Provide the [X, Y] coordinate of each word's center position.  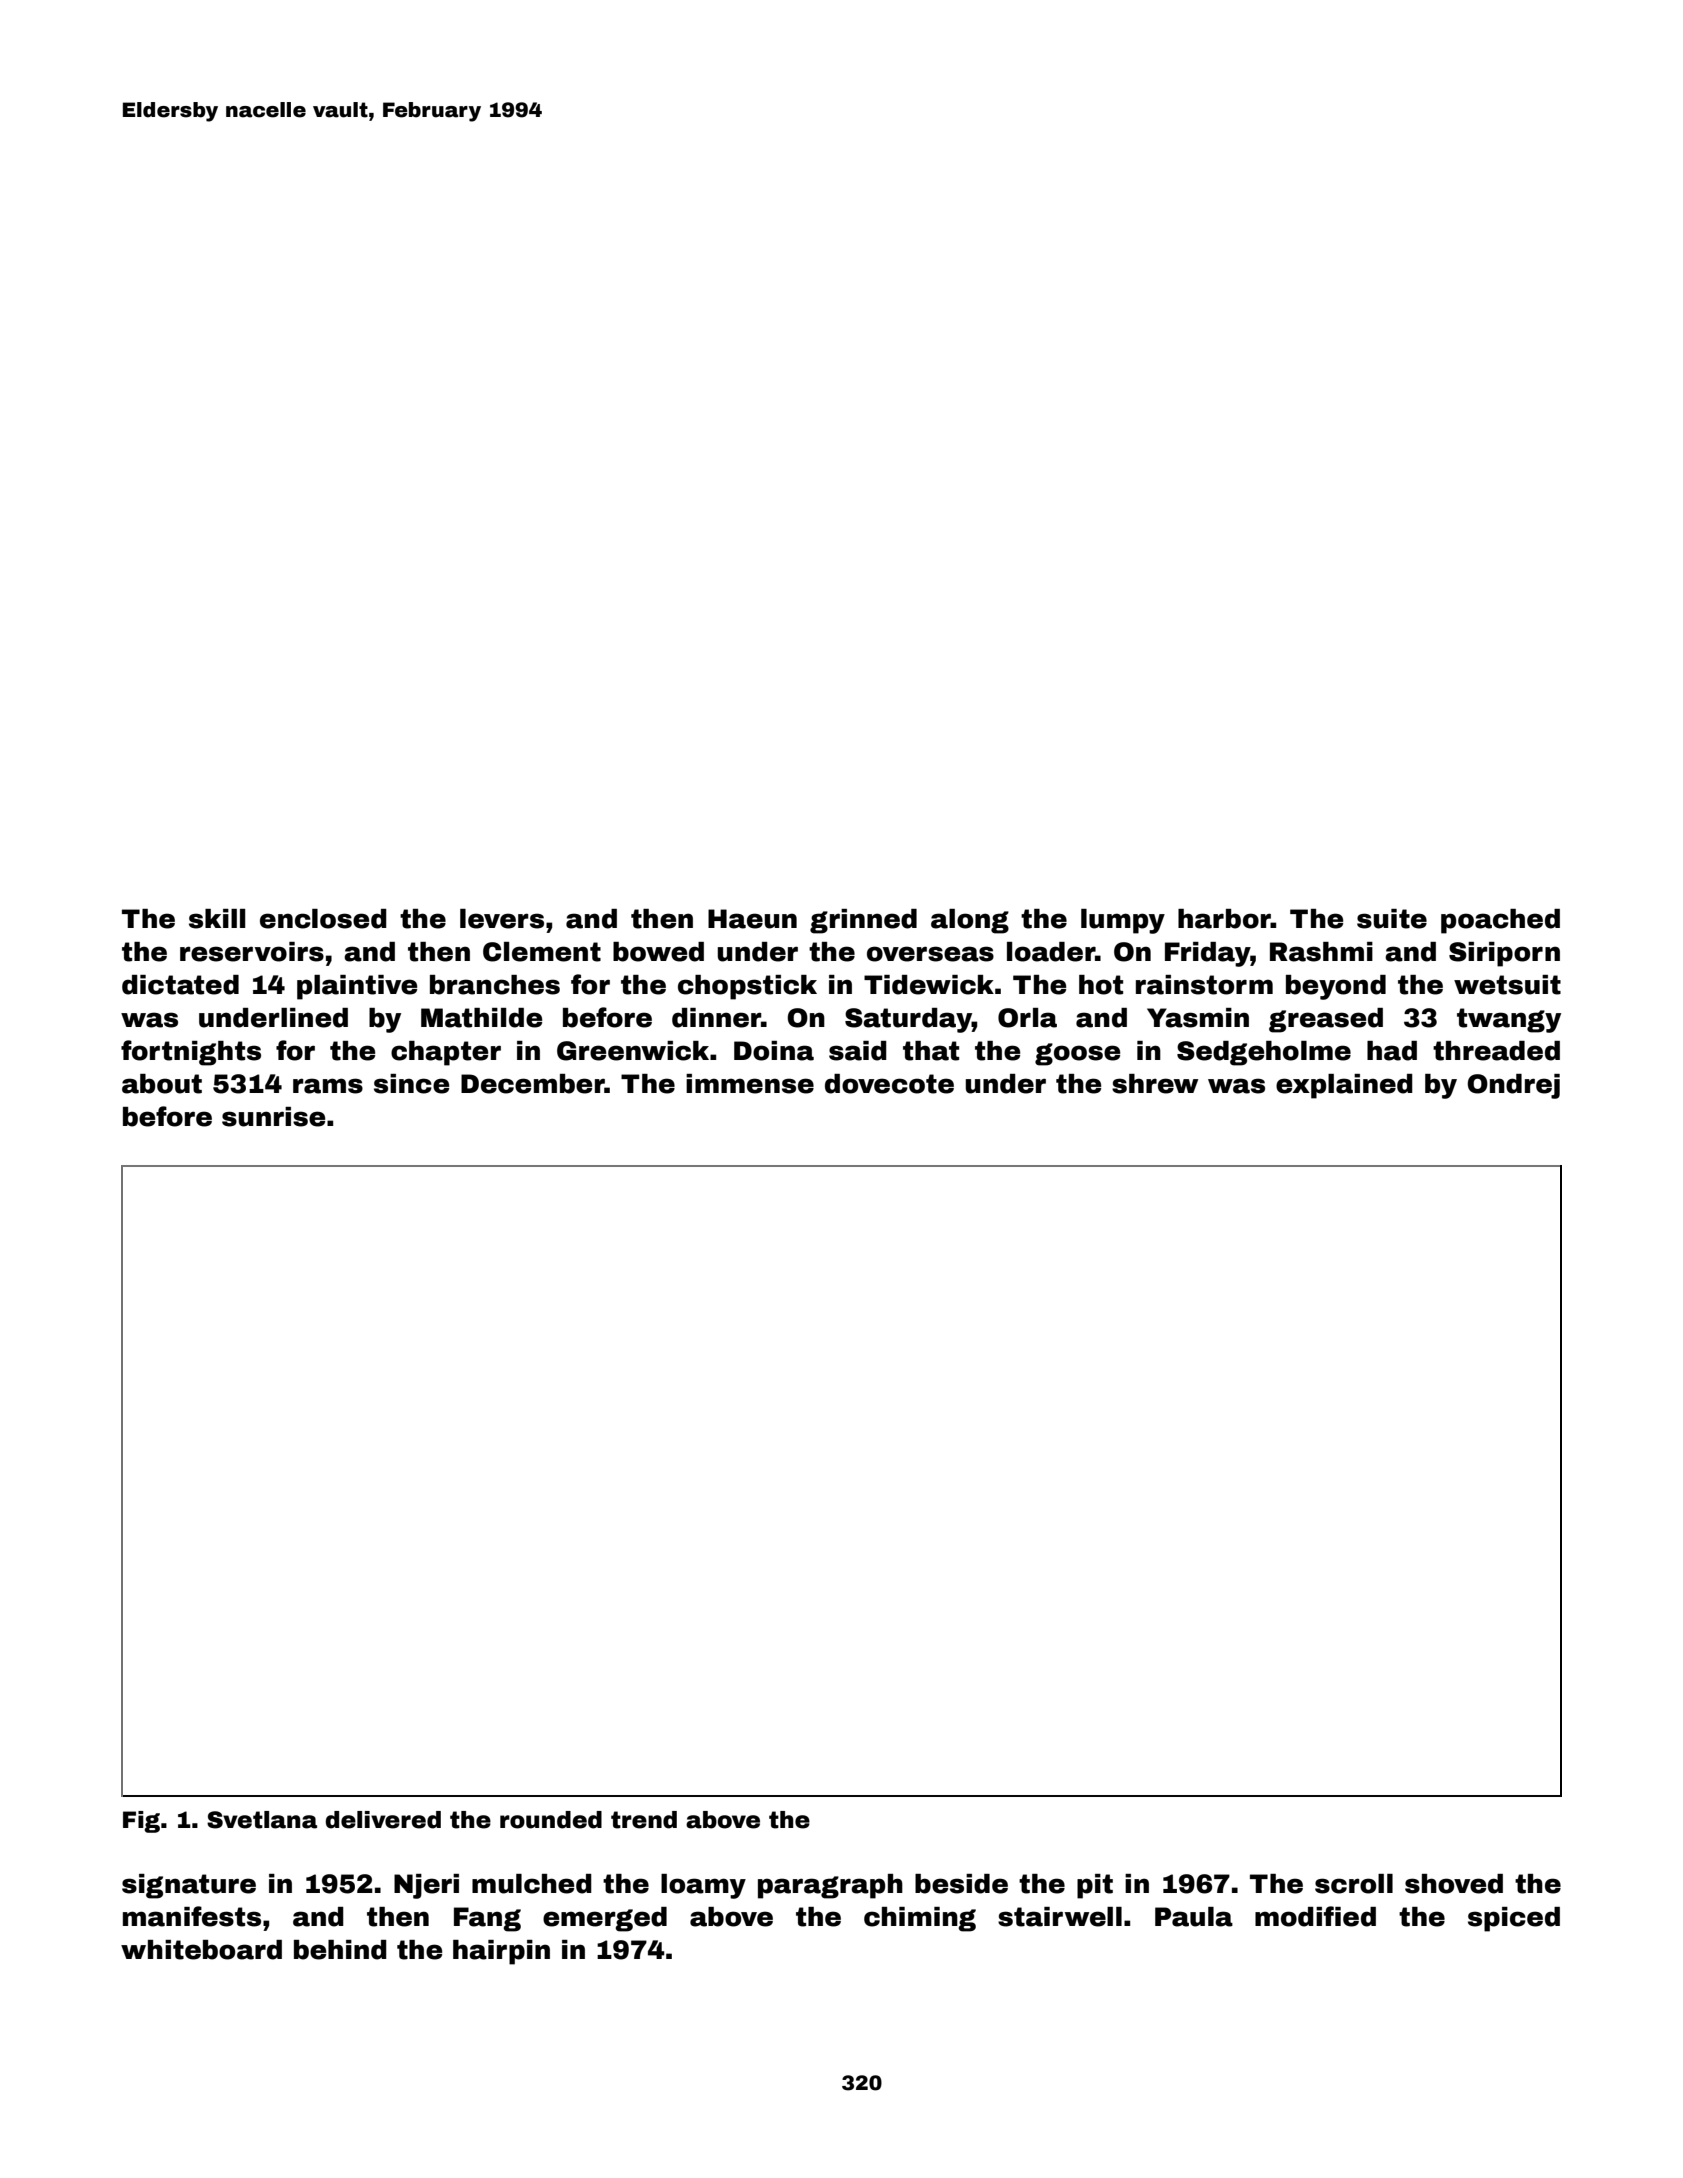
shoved [1454, 1884]
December [533, 1084]
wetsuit [1507, 985]
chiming [920, 1919]
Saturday [908, 1020]
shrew [1155, 1084]
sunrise [273, 1117]
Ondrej [1513, 1086]
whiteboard [201, 1950]
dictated [180, 985]
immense [750, 1084]
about [162, 1084]
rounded [551, 1820]
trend [644, 1820]
